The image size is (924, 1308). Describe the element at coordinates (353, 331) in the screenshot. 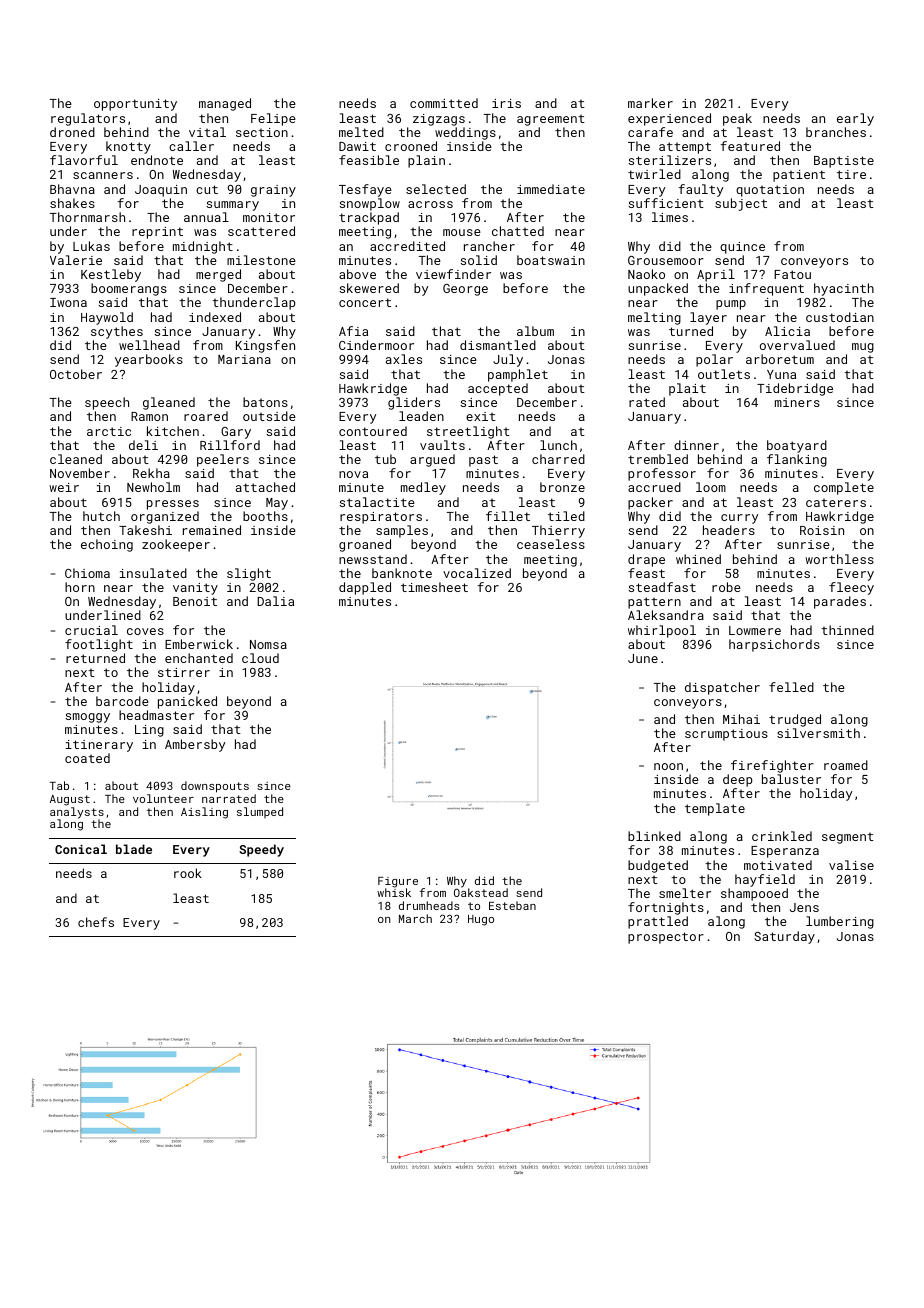

I see `Afia` at that location.
